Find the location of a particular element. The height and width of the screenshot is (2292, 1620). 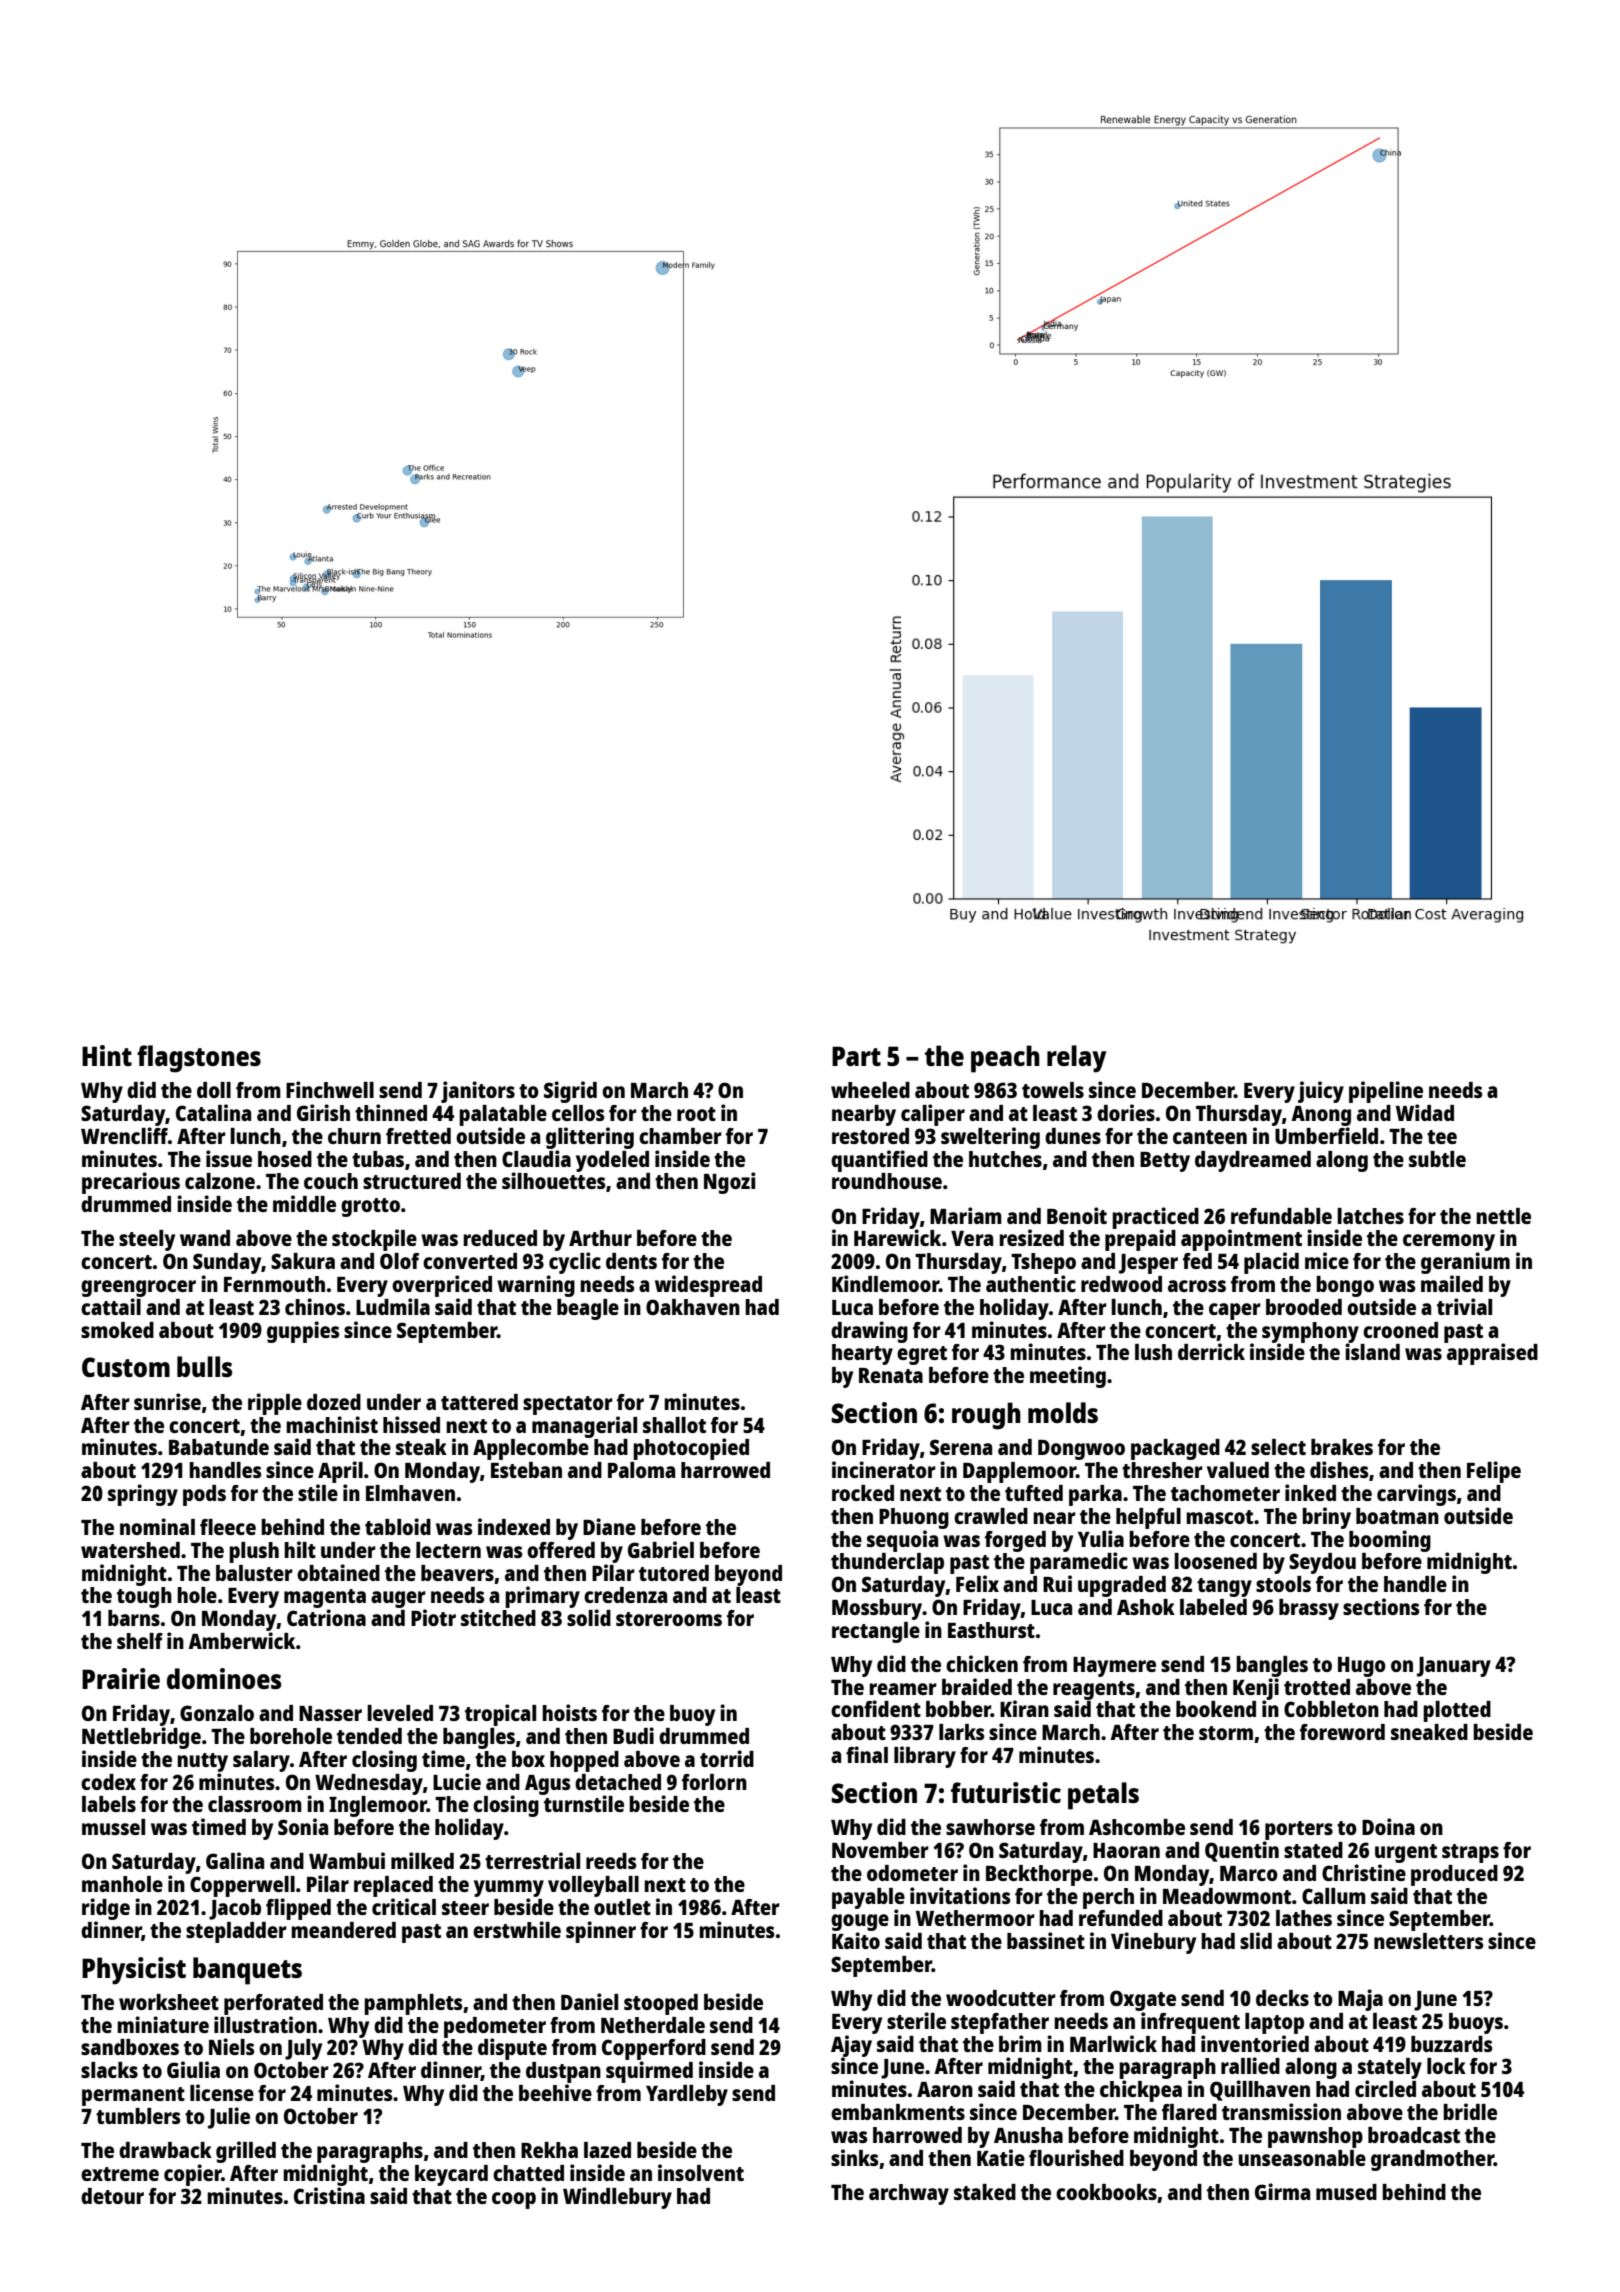

buzzards is located at coordinates (1452, 2044).
